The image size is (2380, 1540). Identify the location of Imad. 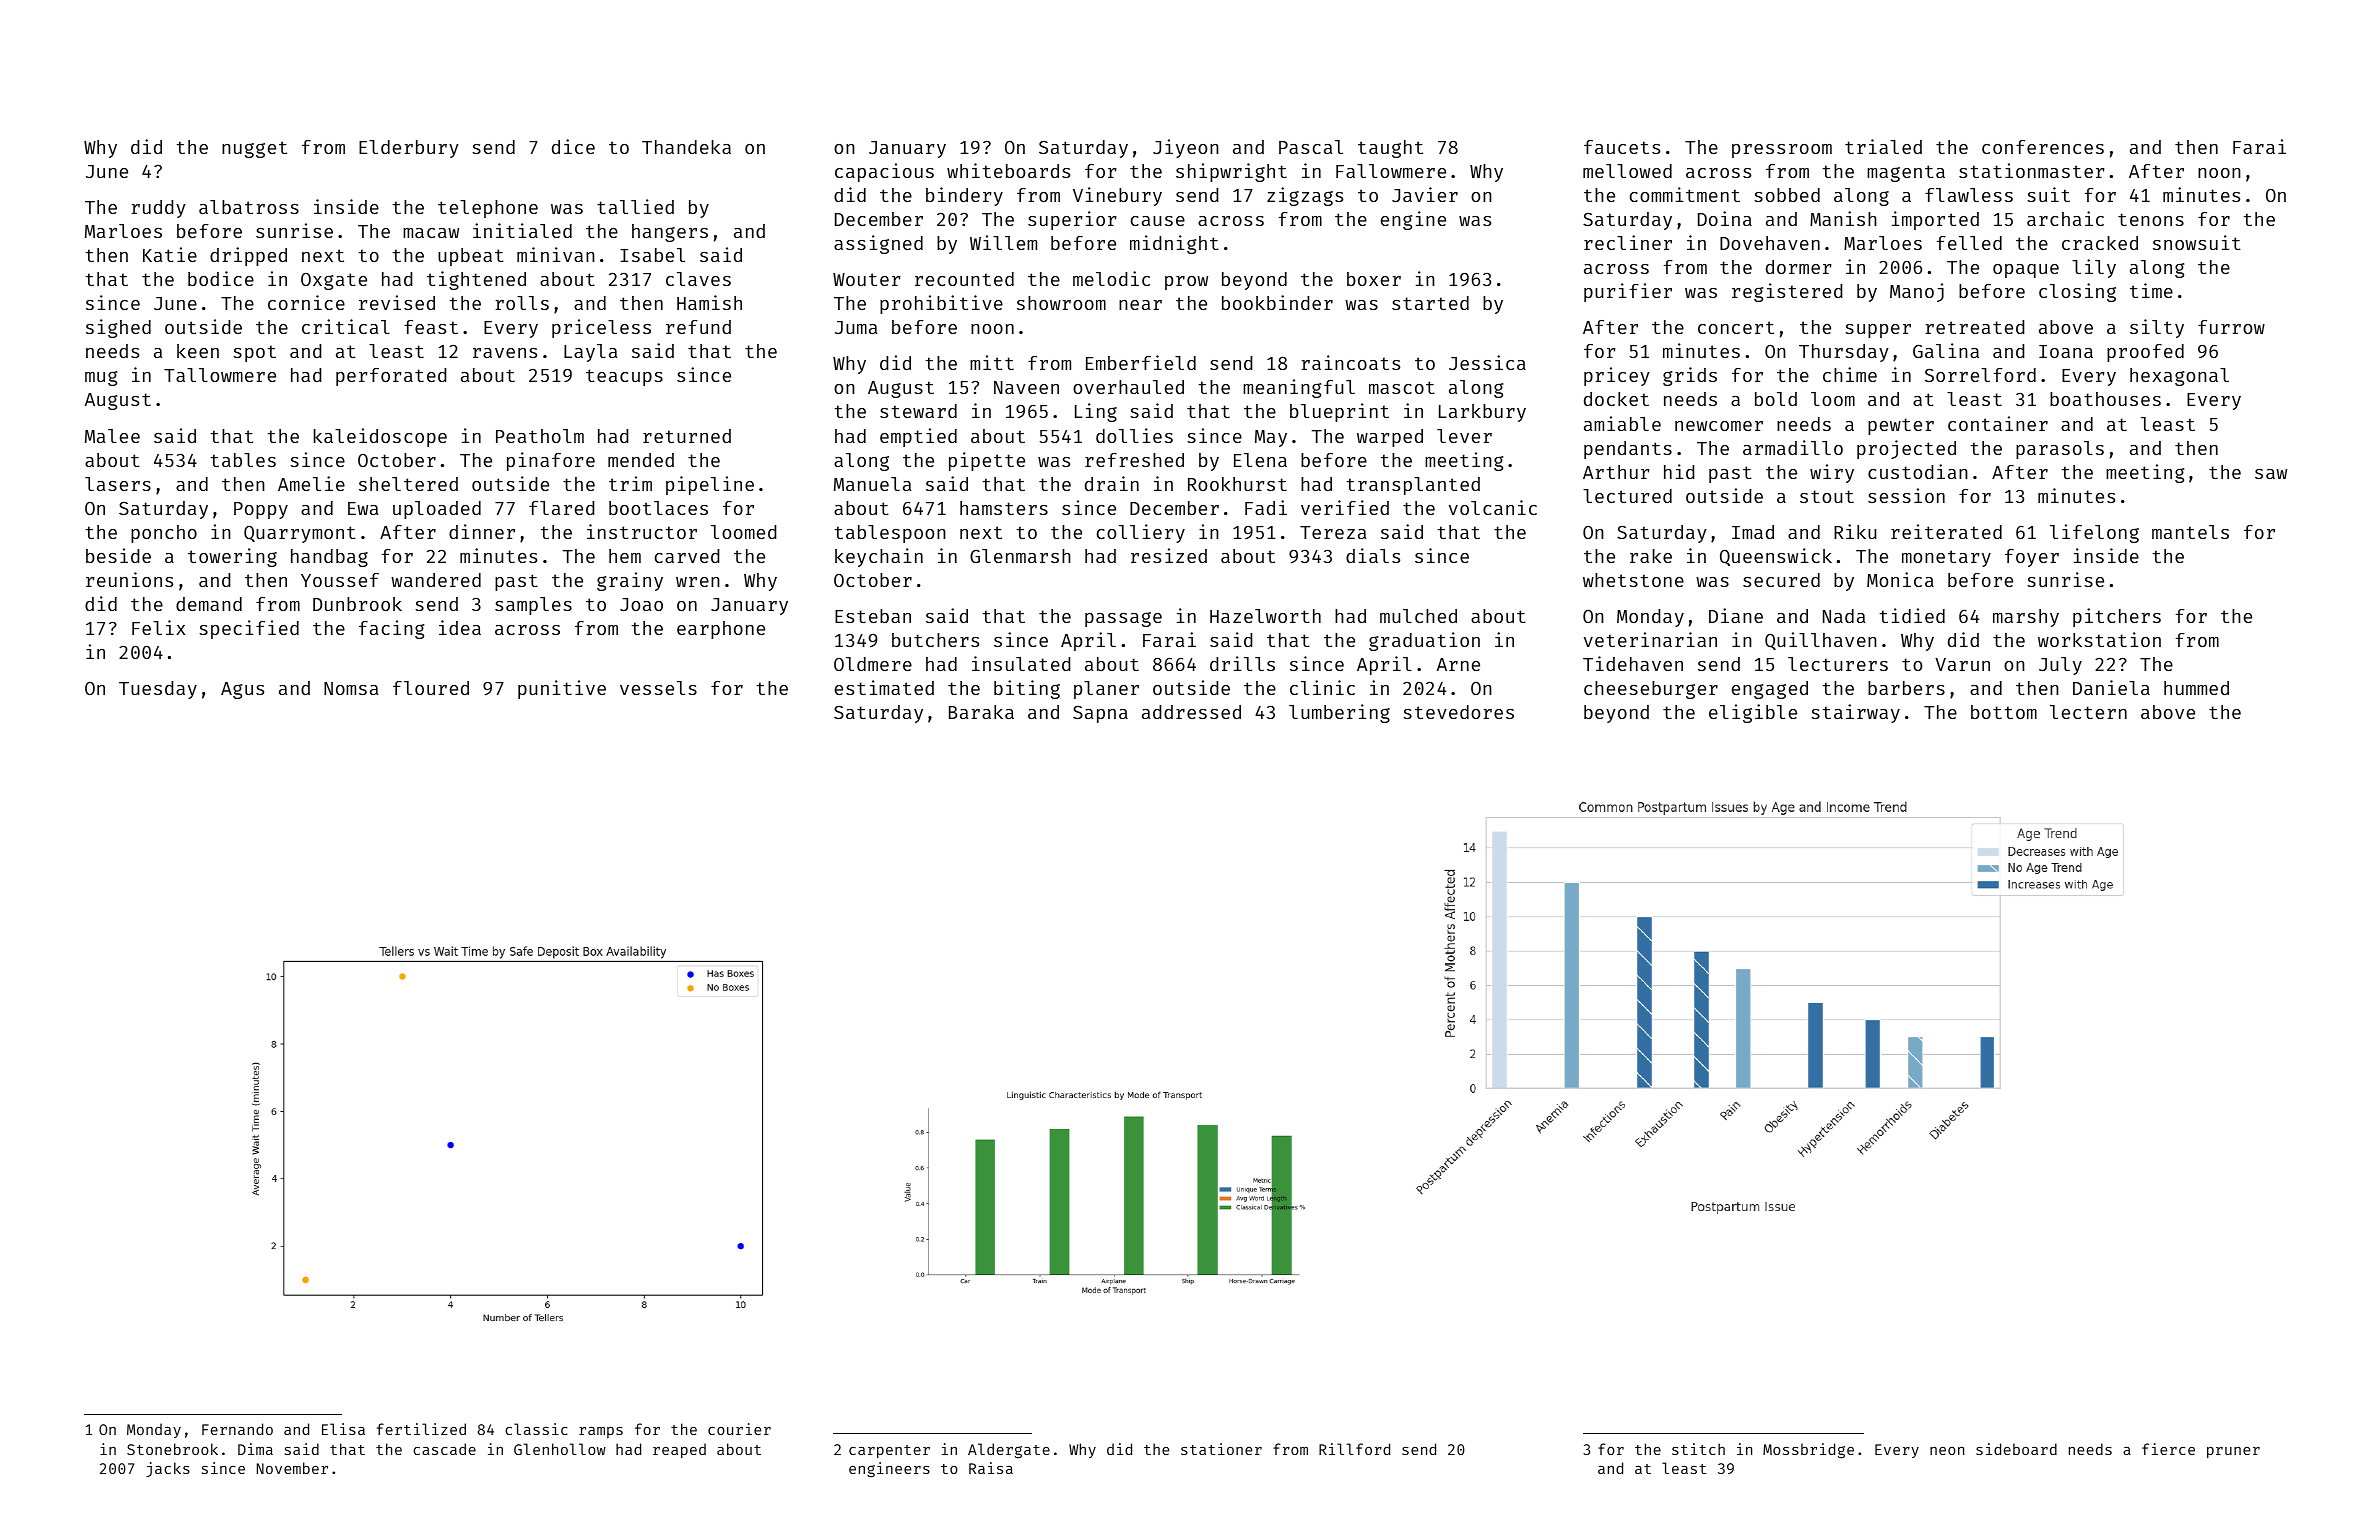
(1753, 532).
